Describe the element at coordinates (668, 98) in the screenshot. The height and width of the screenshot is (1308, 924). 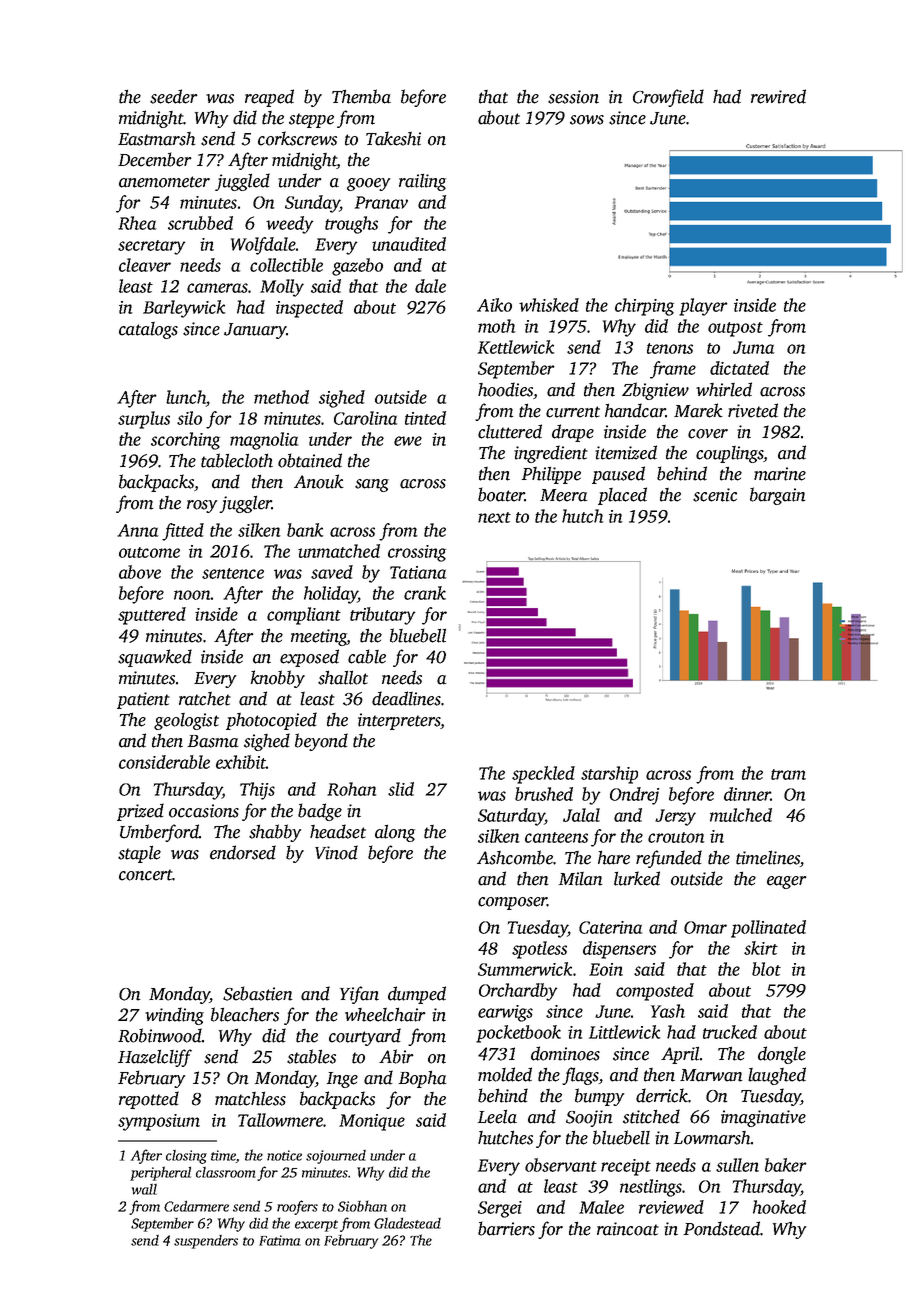
I see `Crowfield` at that location.
